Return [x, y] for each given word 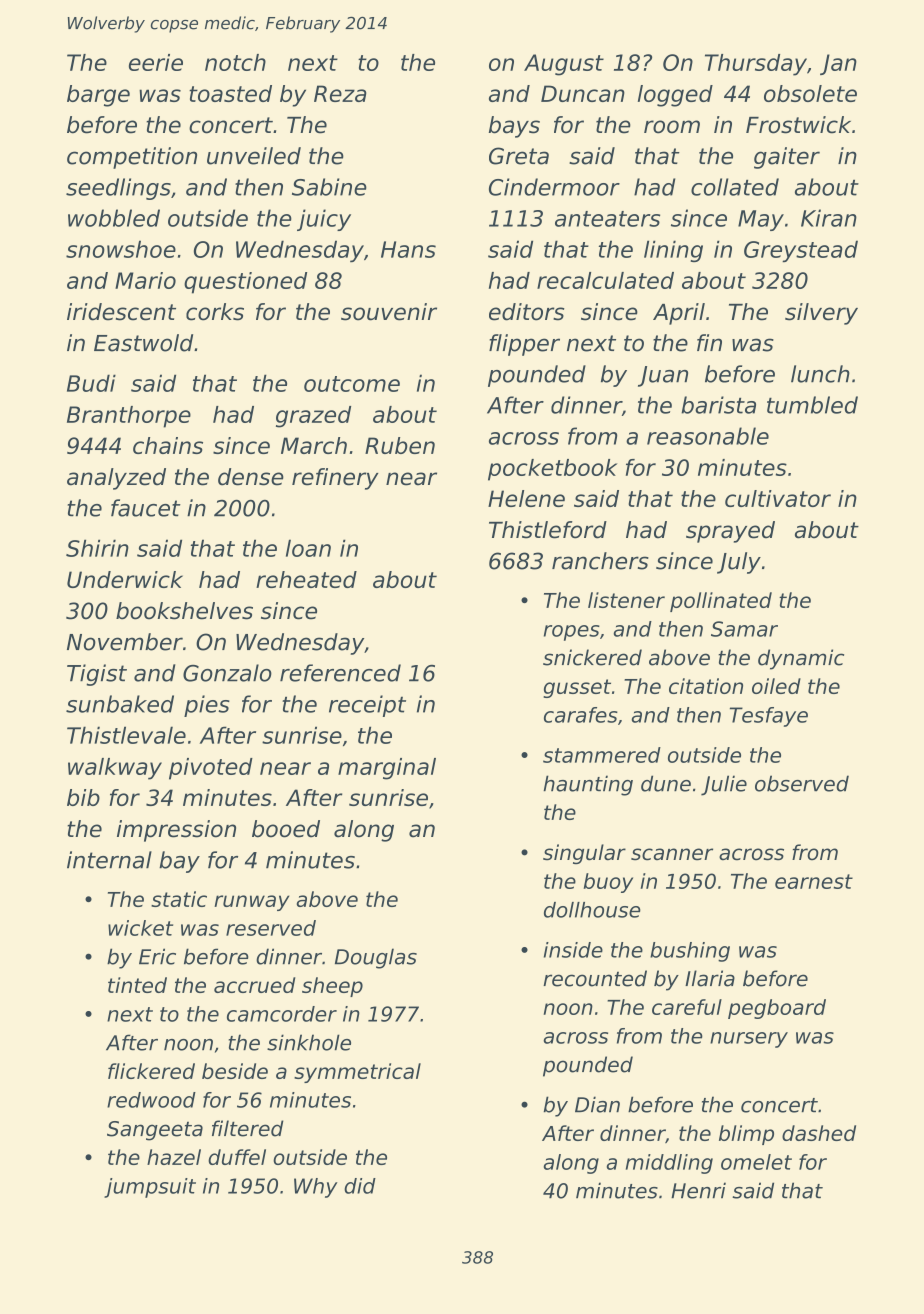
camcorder [282, 1014]
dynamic [801, 659]
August [564, 65]
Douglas [376, 958]
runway [251, 903]
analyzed [116, 479]
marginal [387, 769]
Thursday [756, 65]
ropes [572, 633]
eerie [156, 62]
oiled [776, 686]
